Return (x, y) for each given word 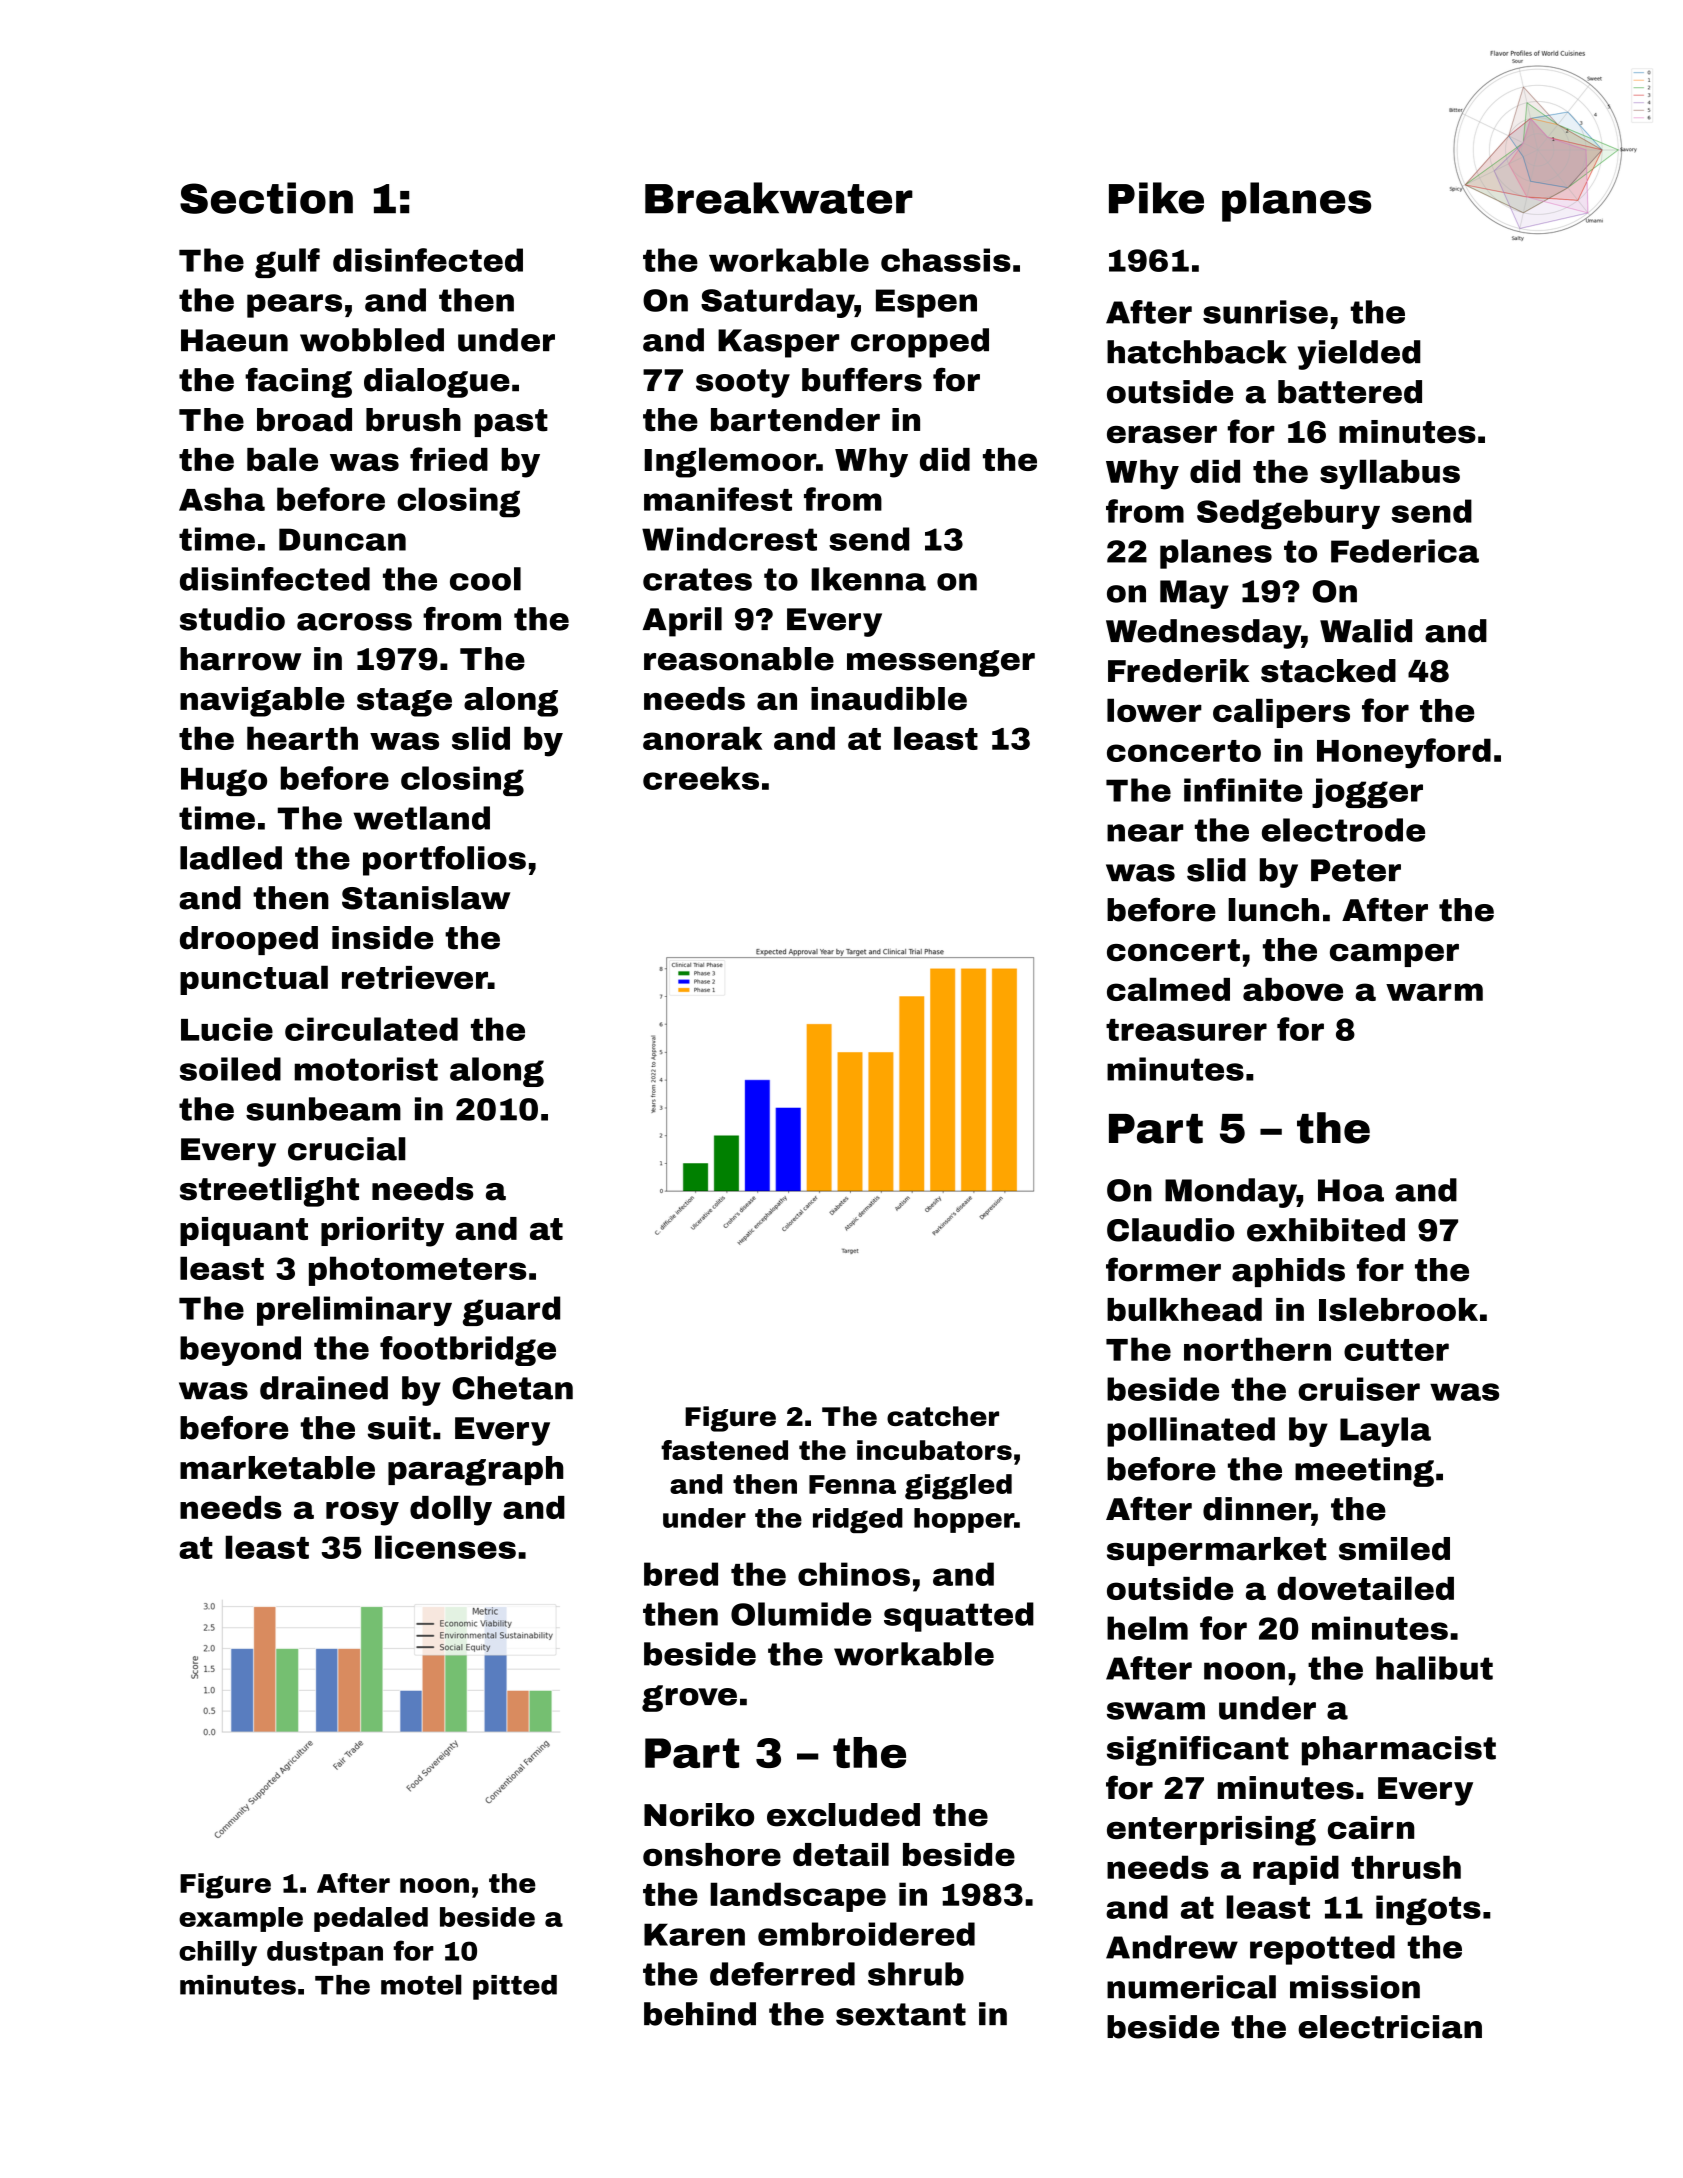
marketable (277, 1468)
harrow (241, 659)
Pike (1156, 198)
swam (1156, 1711)
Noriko (699, 1815)
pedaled (371, 1919)
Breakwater (779, 198)
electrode (1343, 830)
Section (266, 198)
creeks (701, 778)
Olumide (801, 1614)
